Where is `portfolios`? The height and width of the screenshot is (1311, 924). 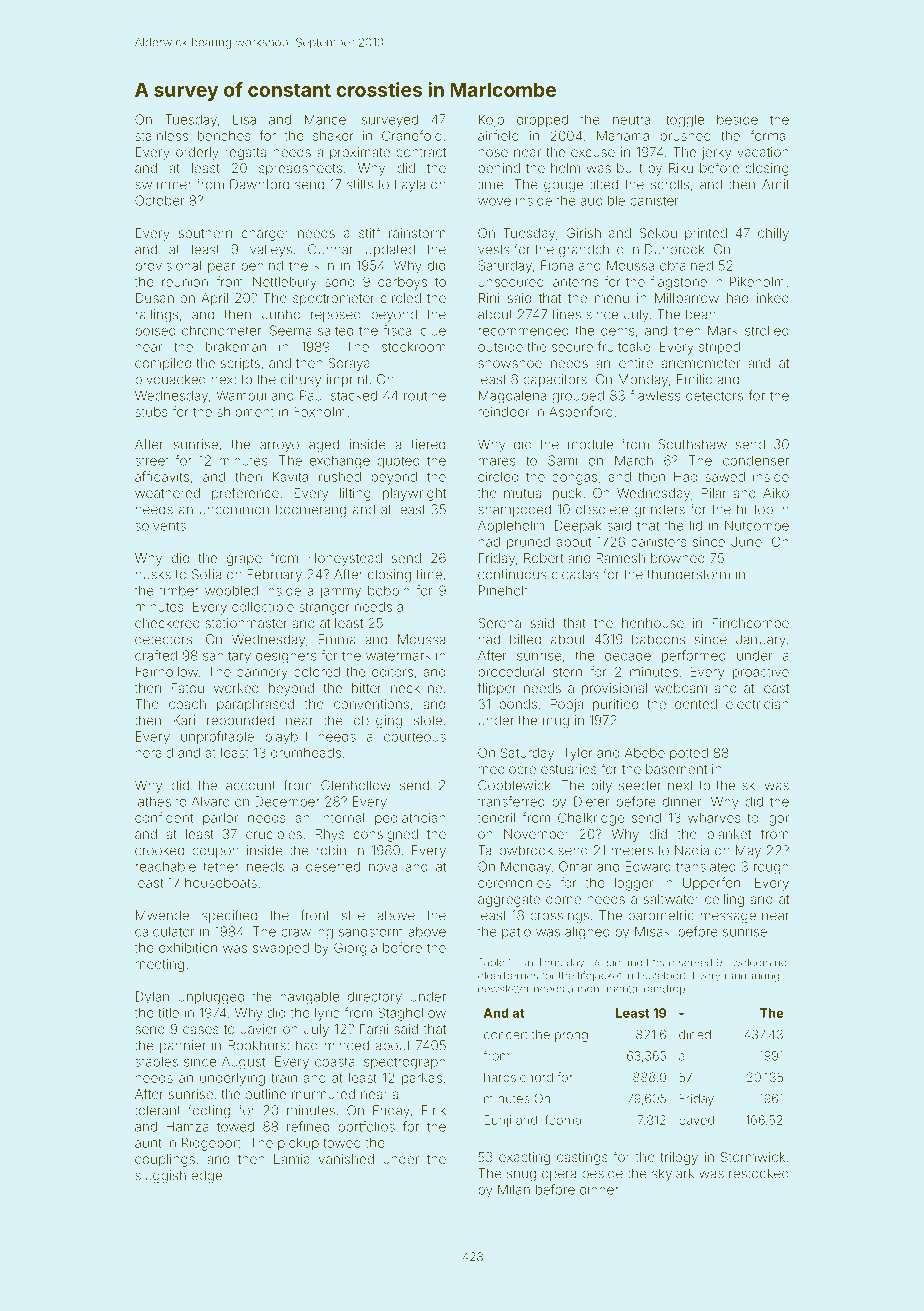 portfolios is located at coordinates (366, 1127).
